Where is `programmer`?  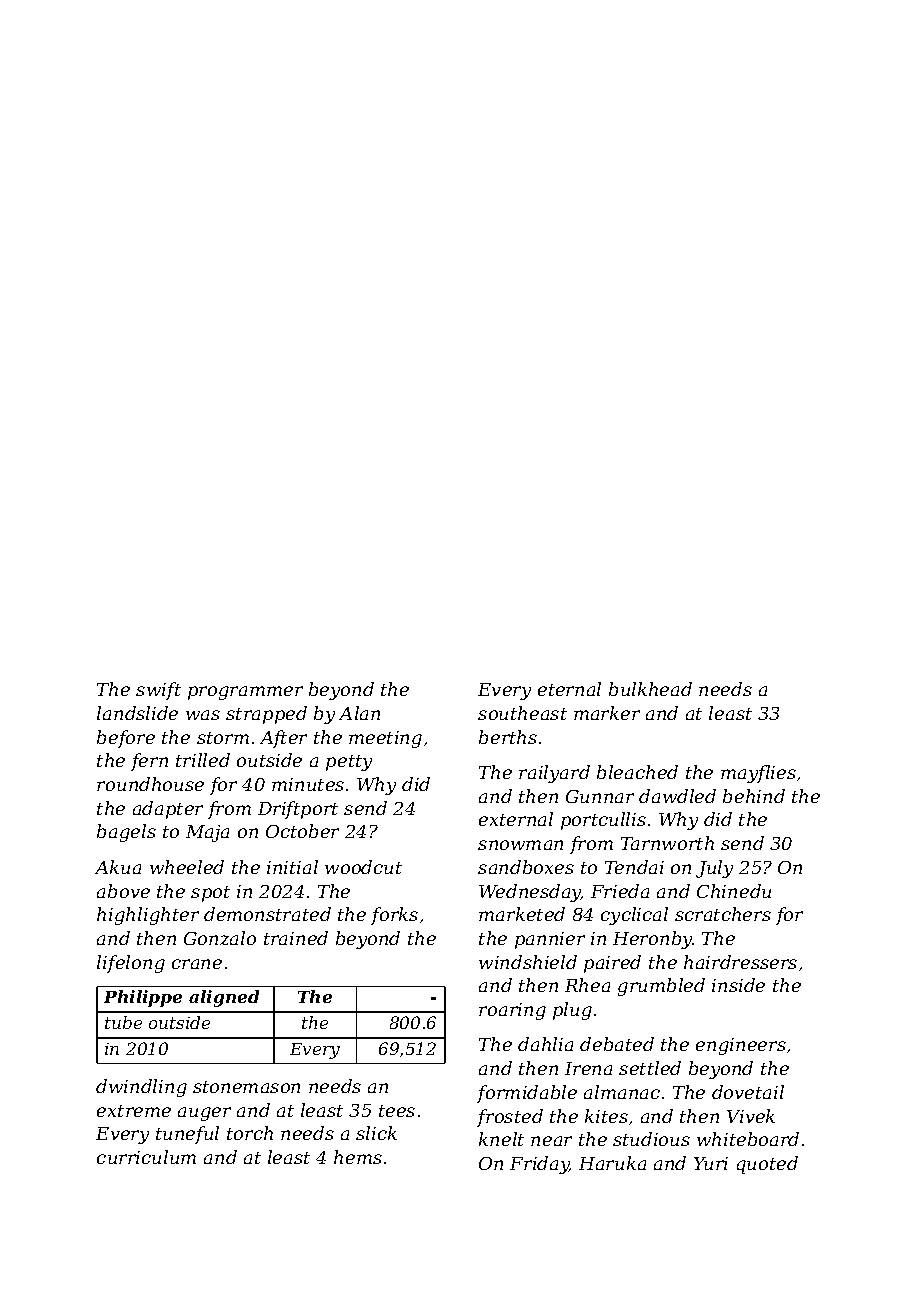 programmer is located at coordinates (245, 693).
